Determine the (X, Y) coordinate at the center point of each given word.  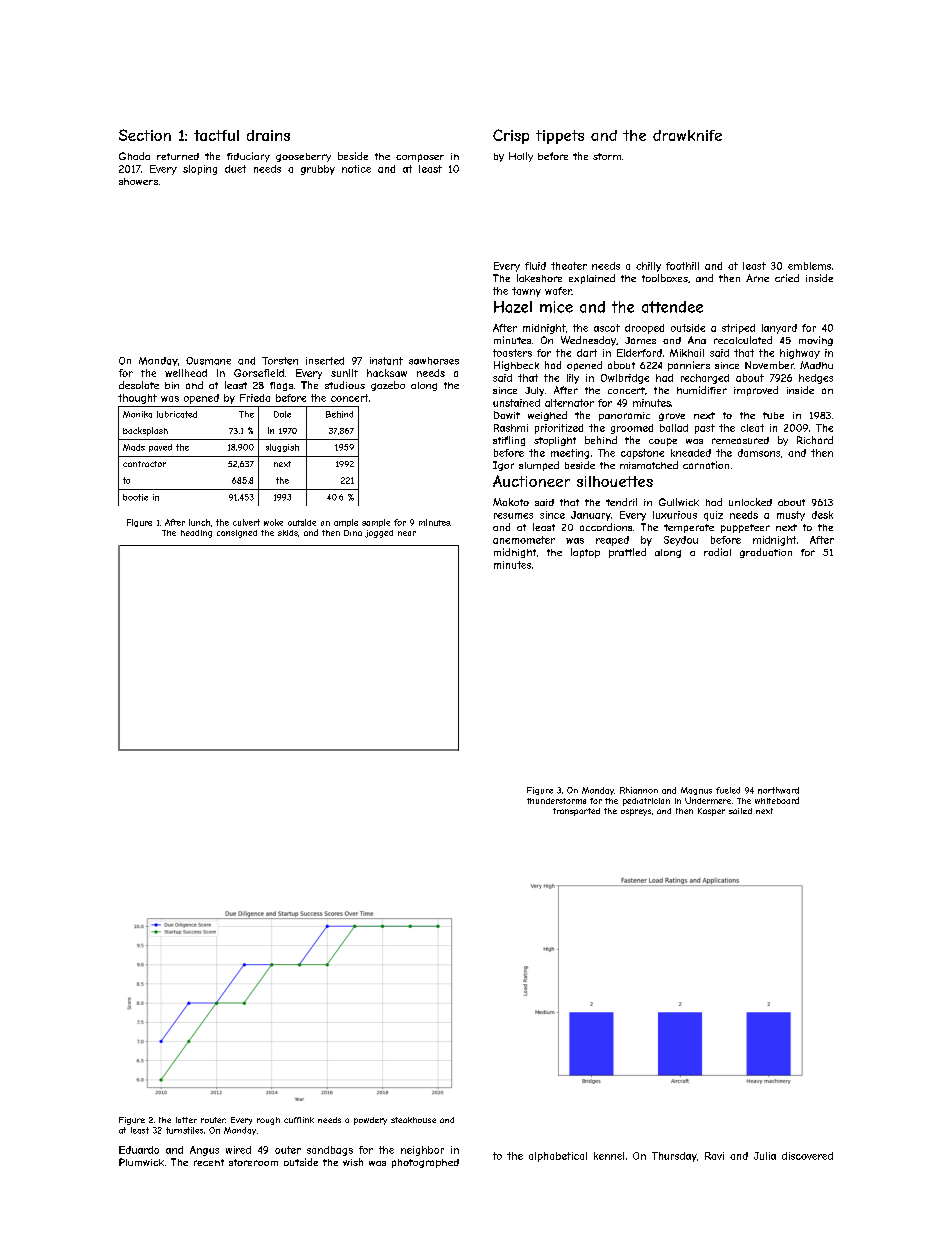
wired (238, 1150)
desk (822, 515)
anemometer (524, 540)
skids (288, 533)
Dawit (507, 415)
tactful (216, 135)
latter (186, 1120)
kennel (609, 1156)
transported (576, 812)
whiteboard (777, 800)
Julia (765, 1156)
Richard (815, 440)
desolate (139, 385)
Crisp (511, 136)
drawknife (687, 135)
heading (196, 534)
